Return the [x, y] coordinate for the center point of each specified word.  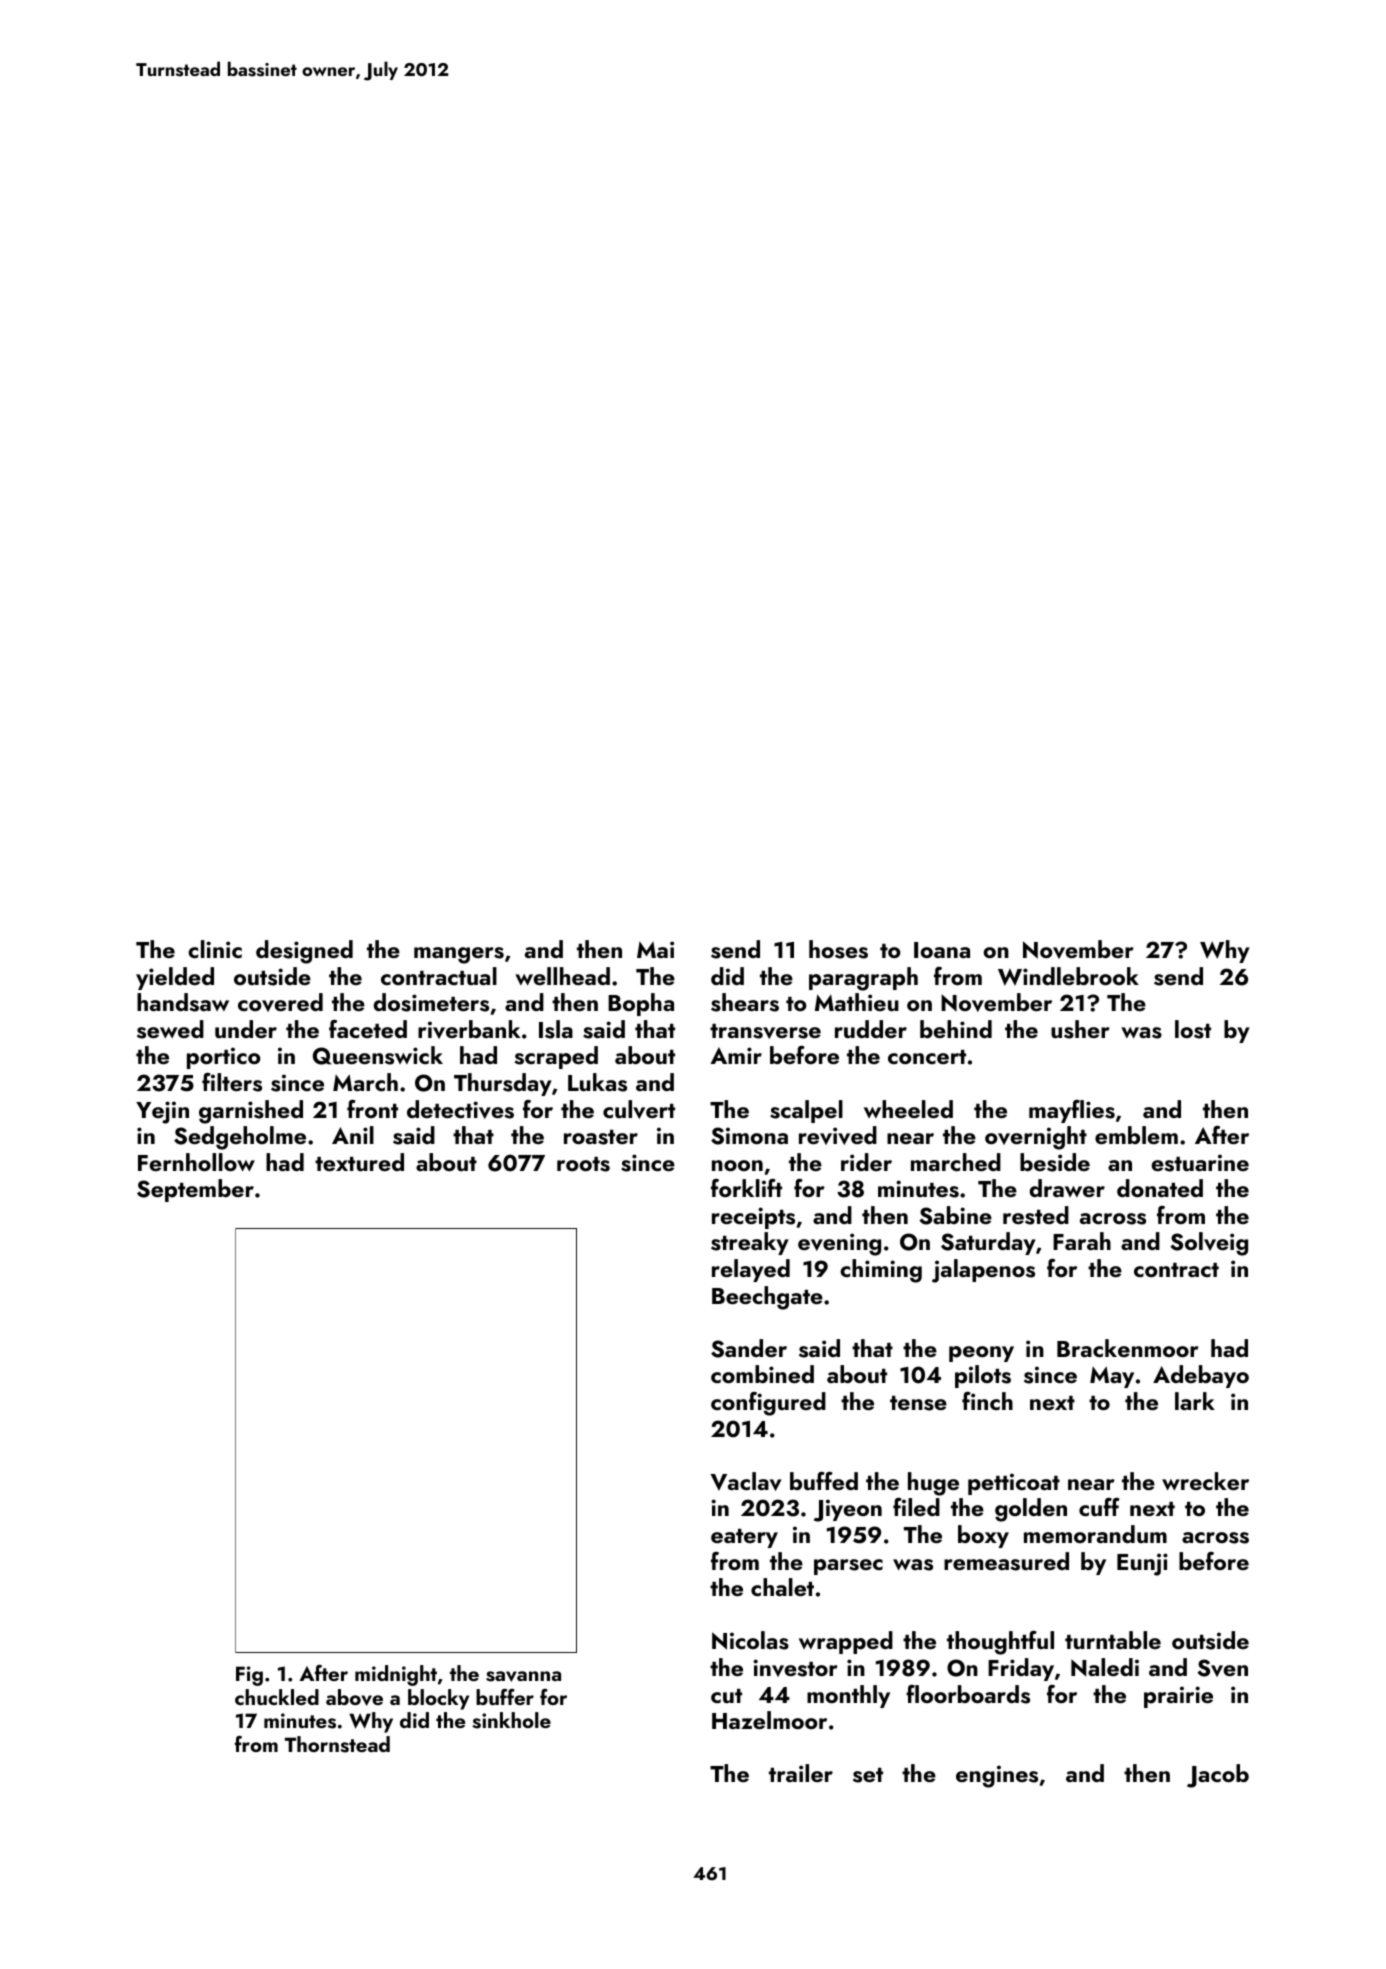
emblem [1136, 1135]
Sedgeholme [240, 1138]
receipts [753, 1218]
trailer [801, 1773]
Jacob [1218, 1776]
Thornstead [337, 1744]
